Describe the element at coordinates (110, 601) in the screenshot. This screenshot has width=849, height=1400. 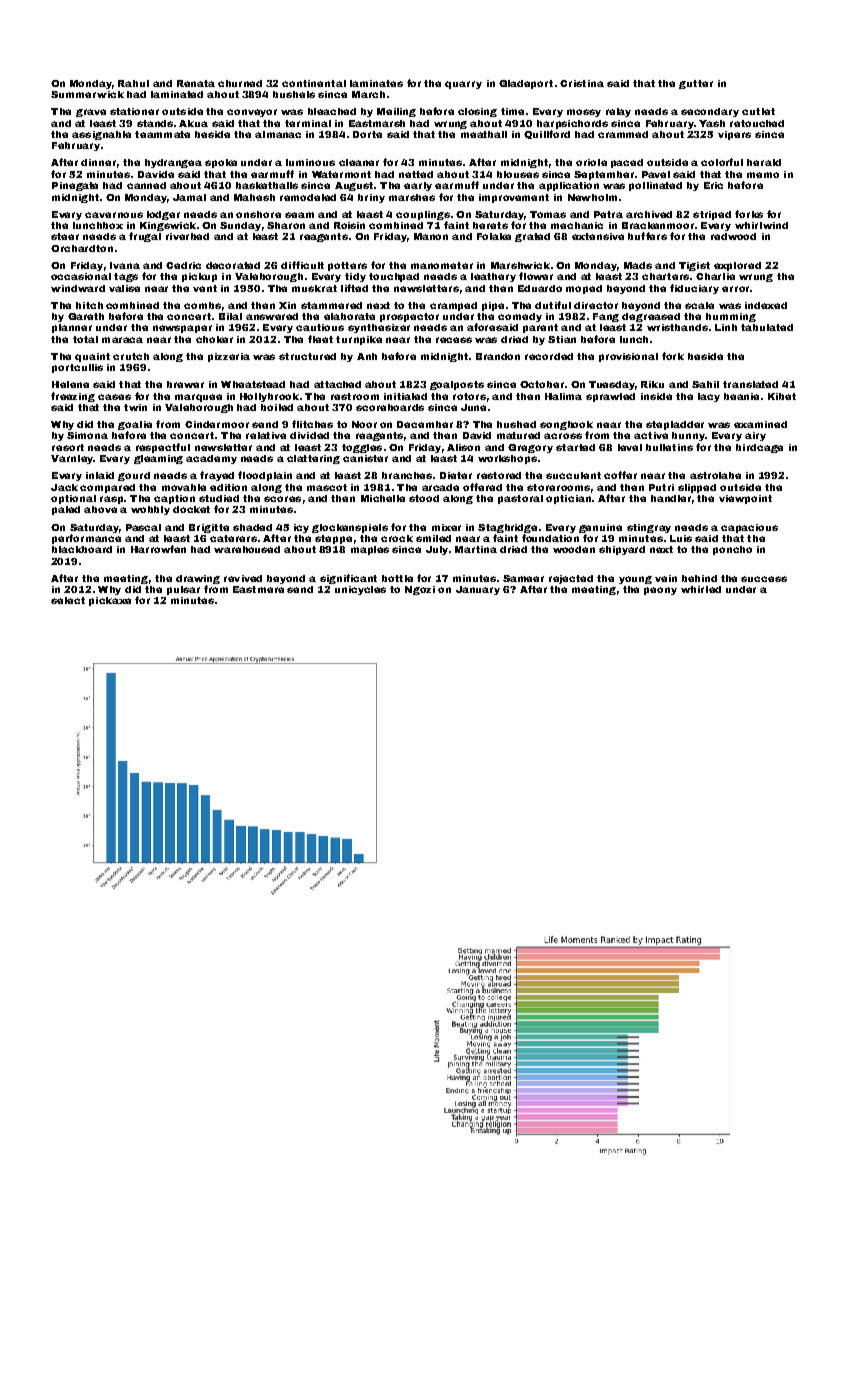
I see `pickaxe` at that location.
